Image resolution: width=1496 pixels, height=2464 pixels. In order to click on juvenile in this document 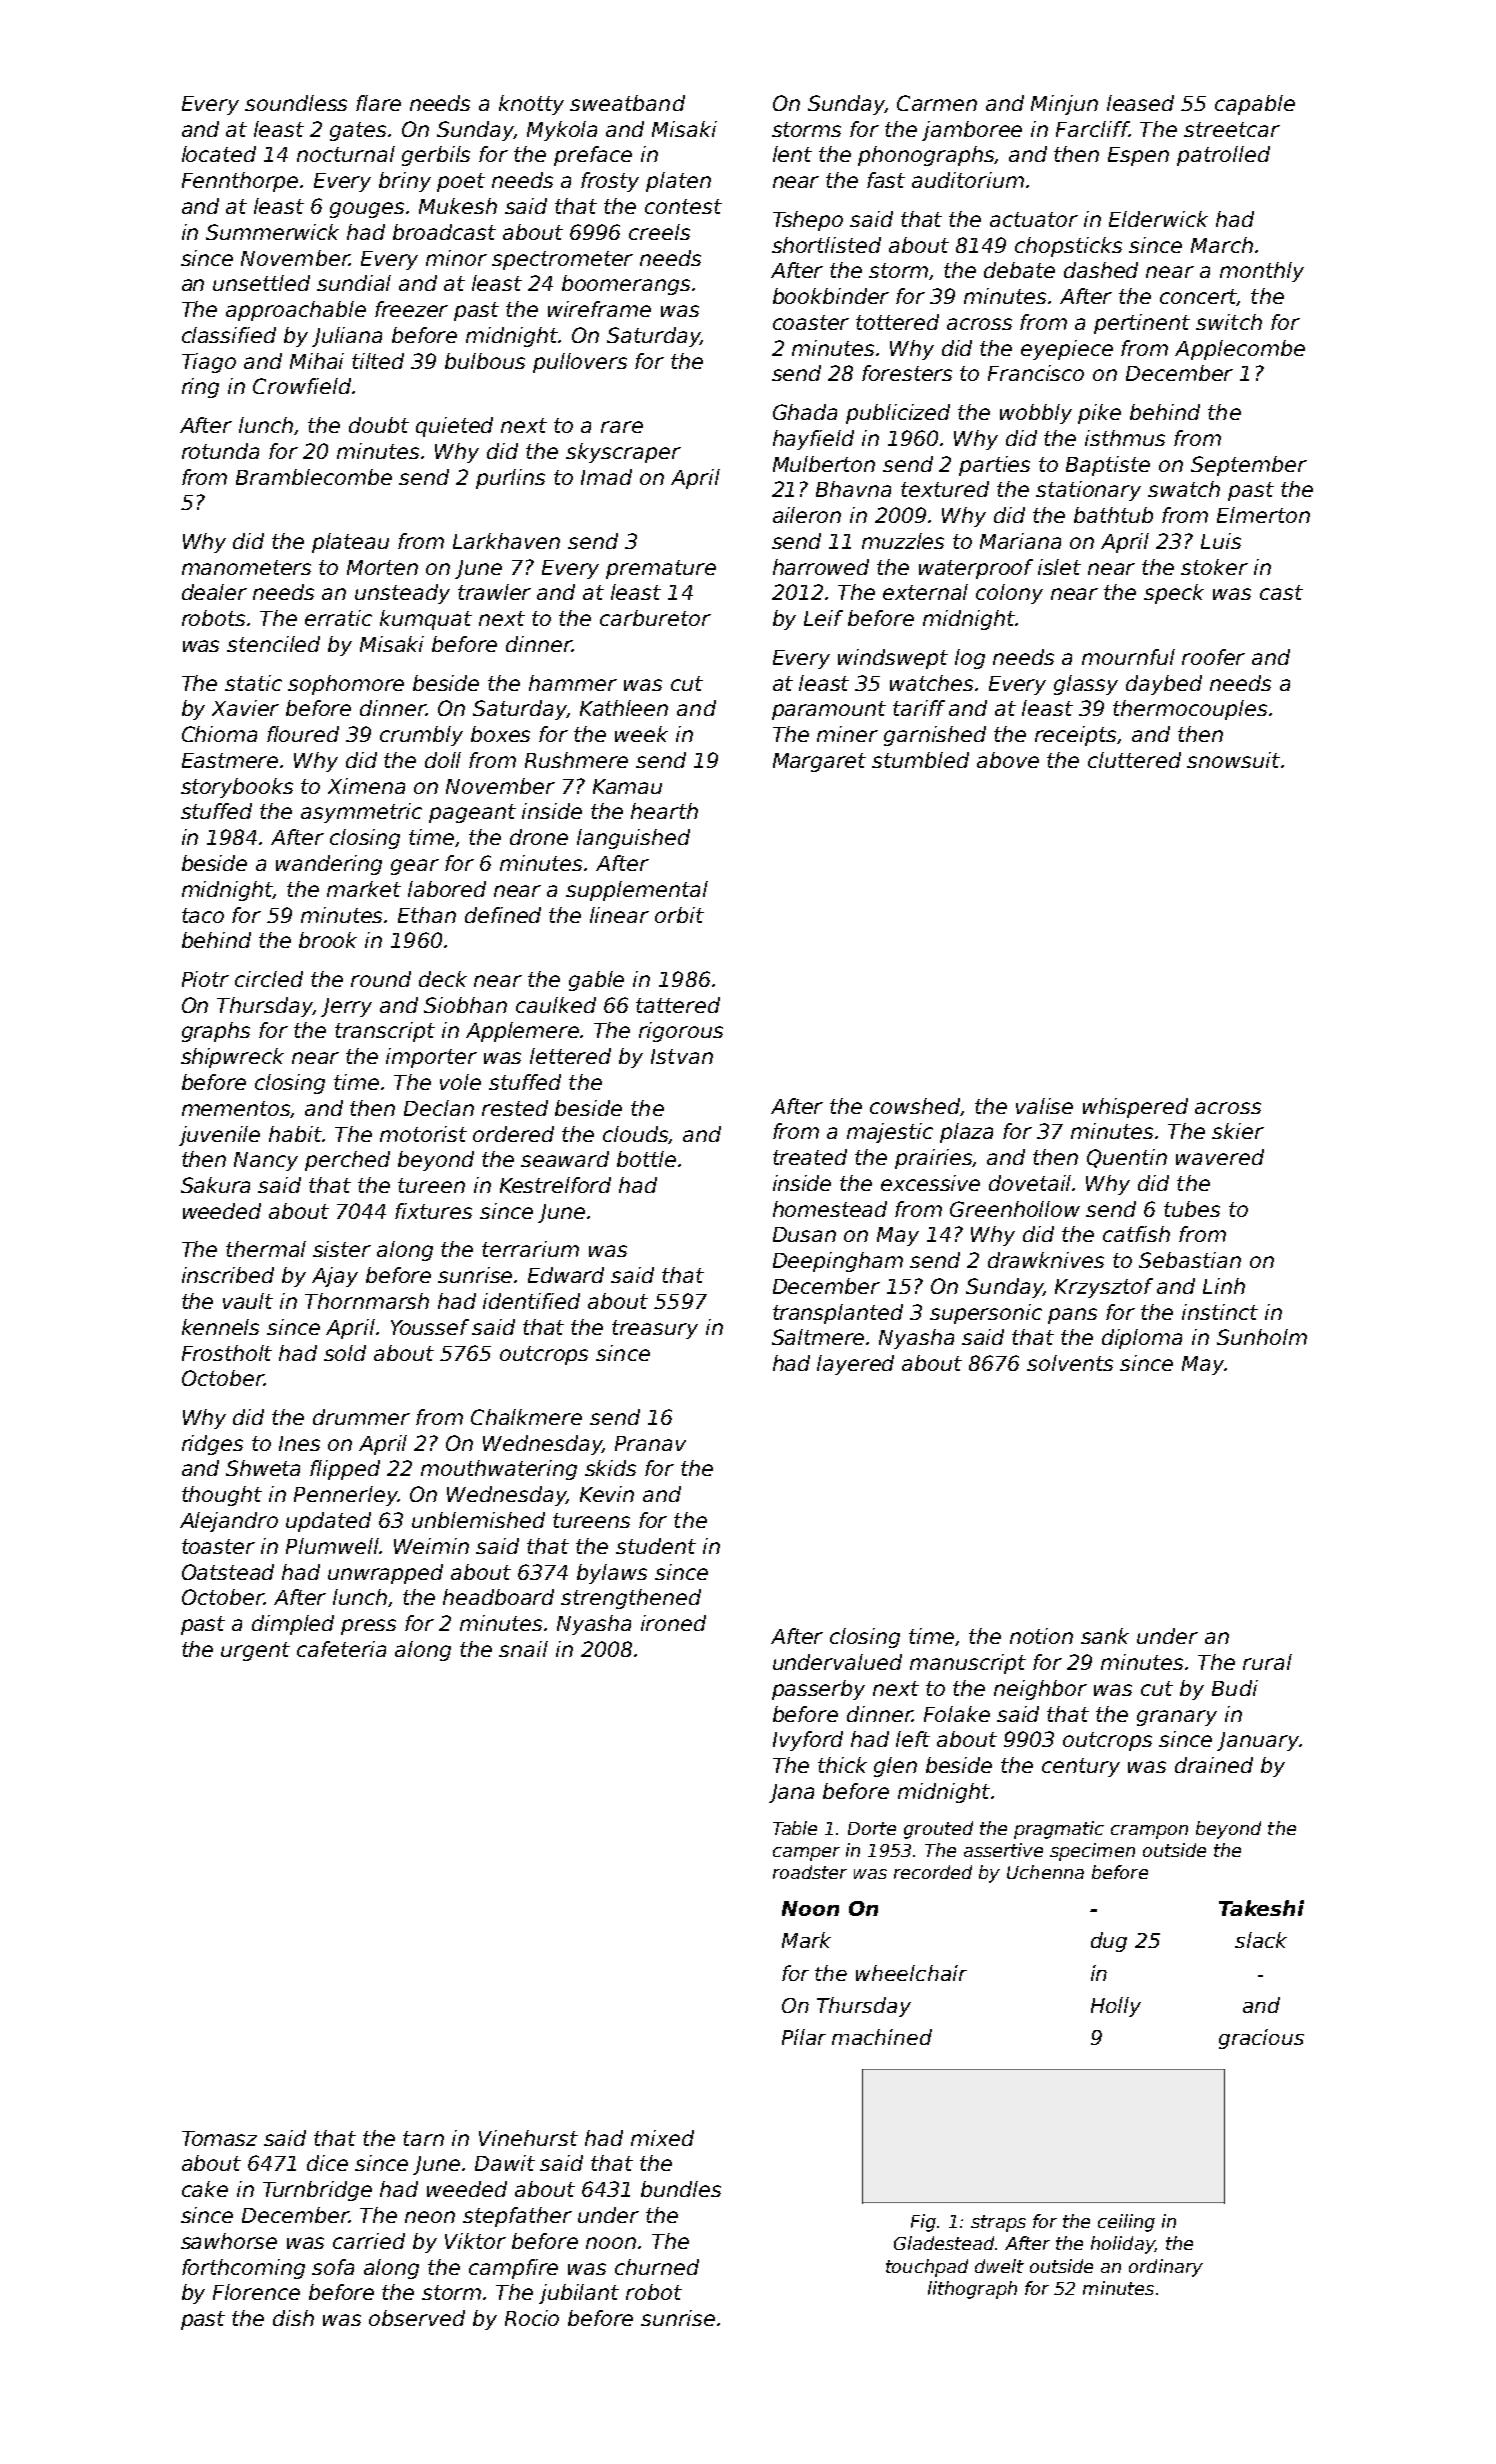, I will do `click(219, 1136)`.
